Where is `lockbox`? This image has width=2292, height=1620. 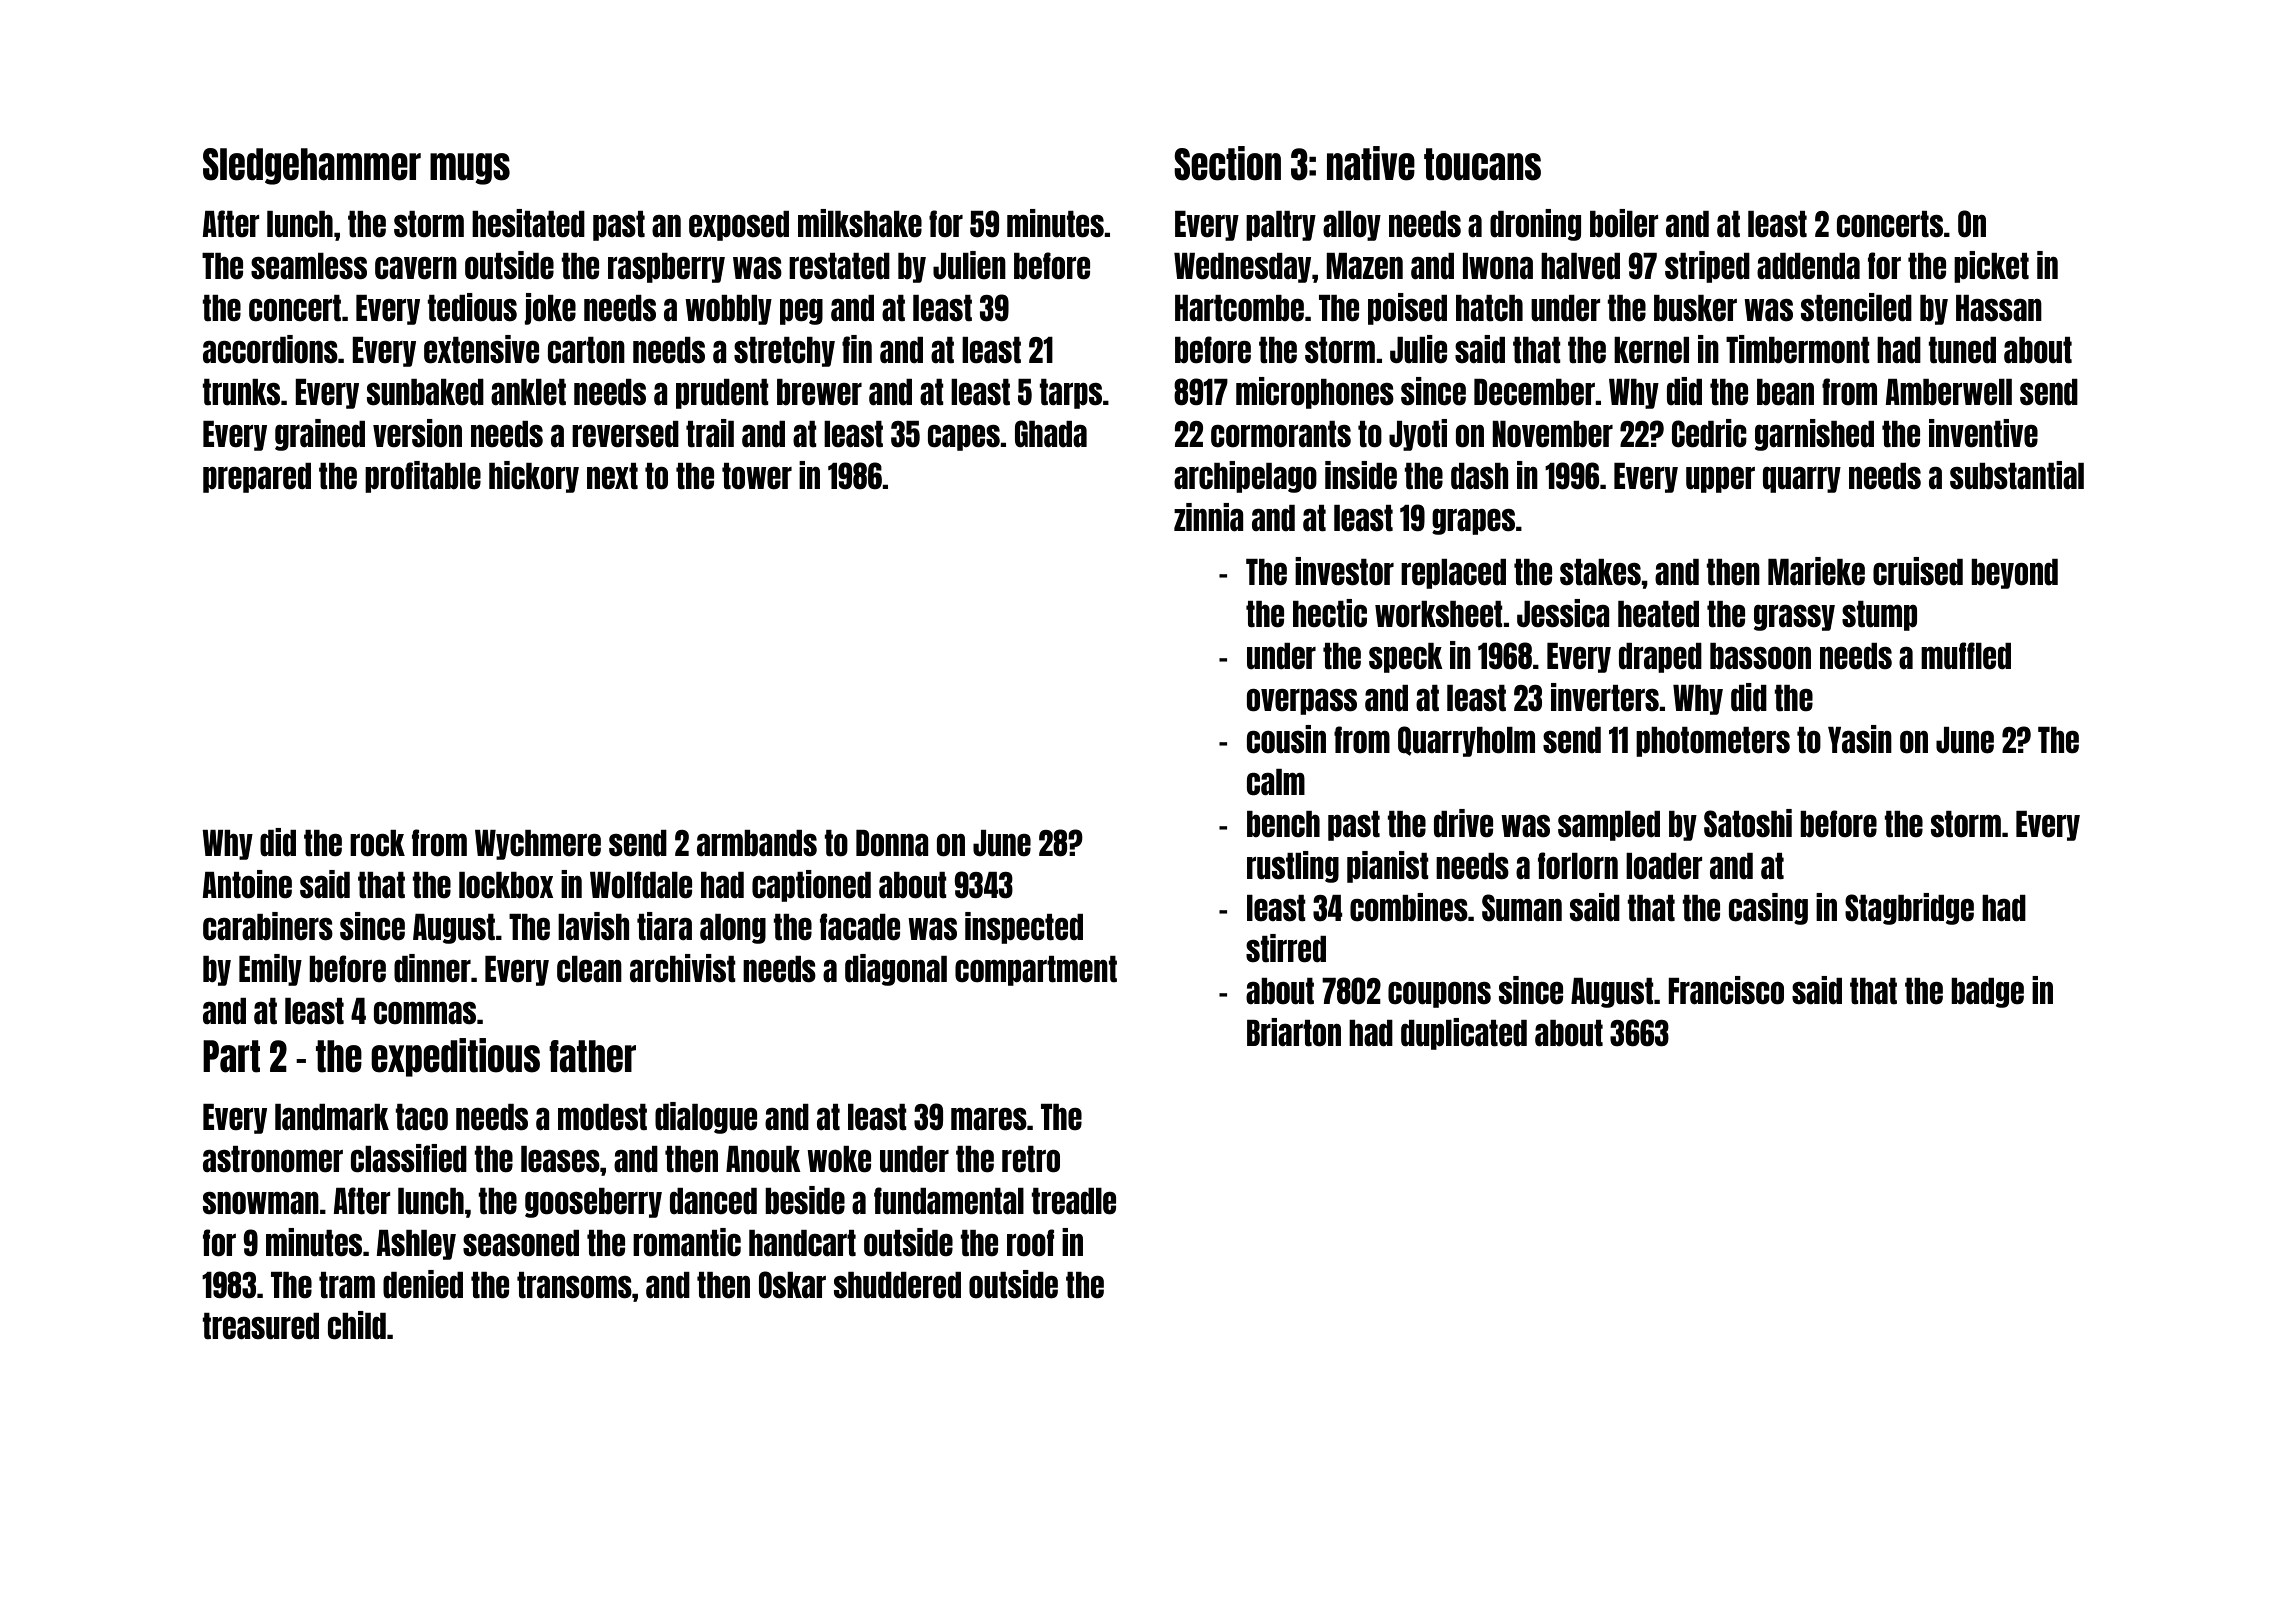 lockbox is located at coordinates (506, 885).
